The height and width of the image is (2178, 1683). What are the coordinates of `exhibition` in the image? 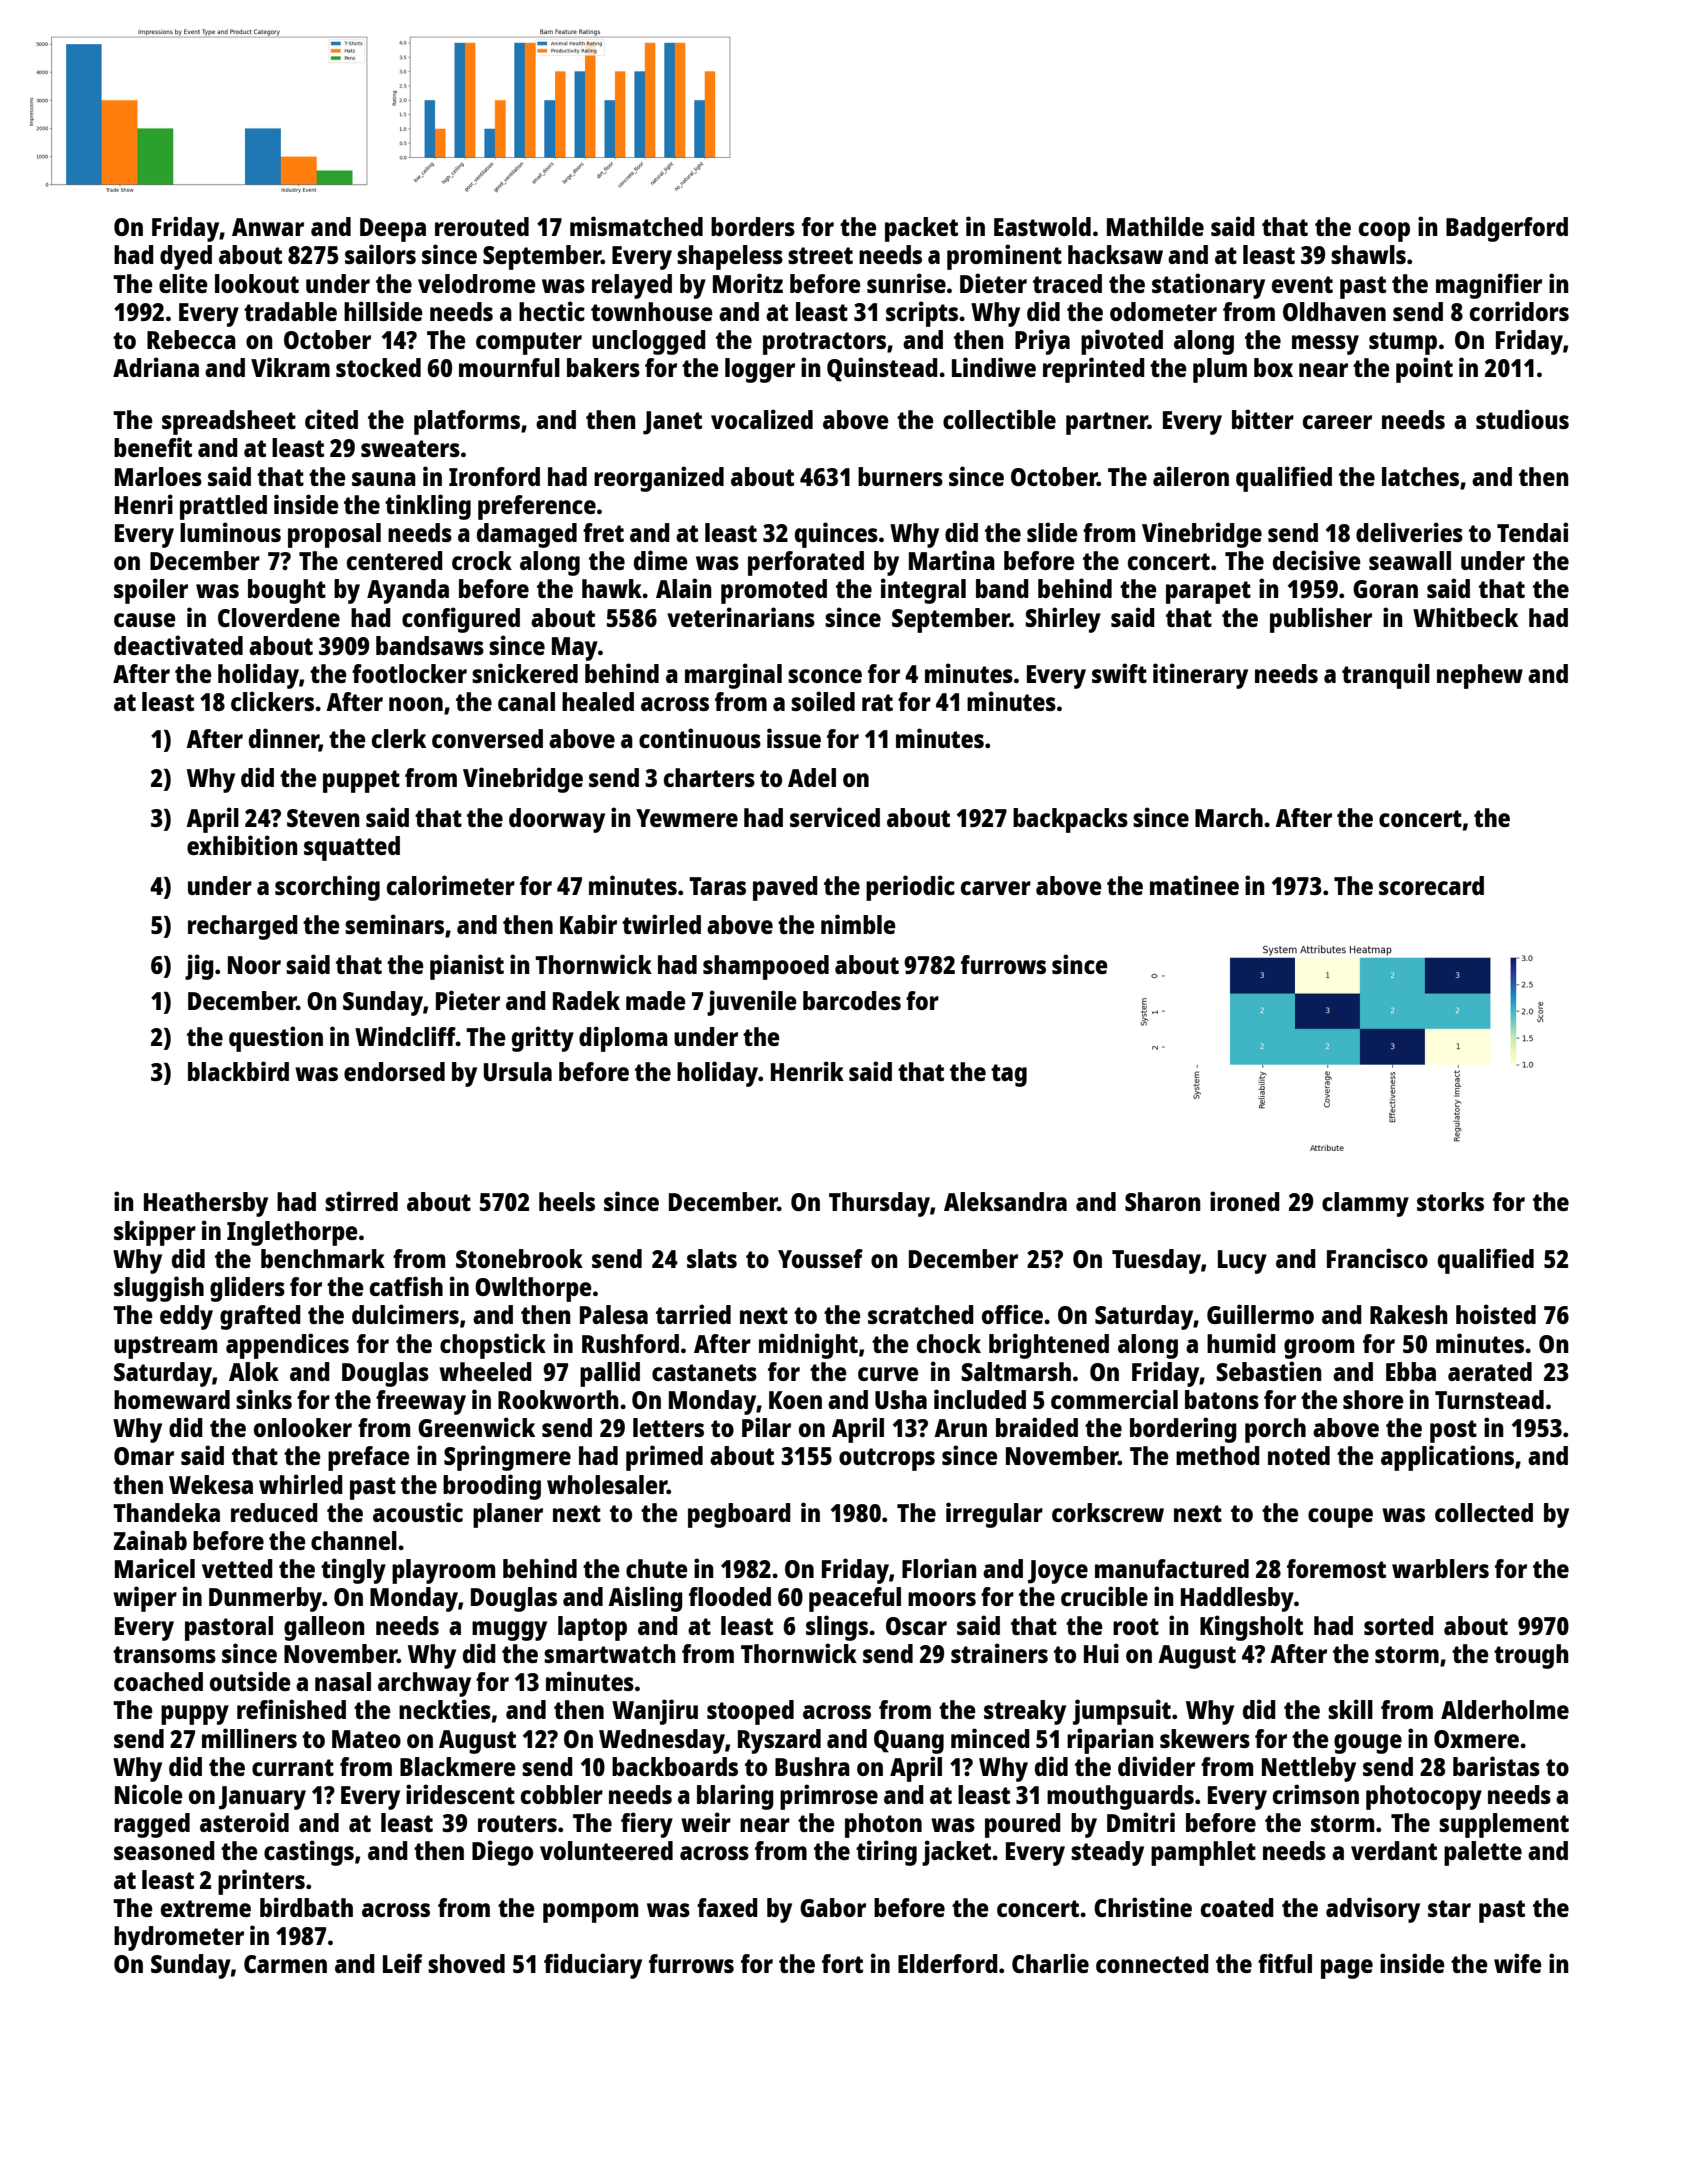 It's located at (242, 845).
